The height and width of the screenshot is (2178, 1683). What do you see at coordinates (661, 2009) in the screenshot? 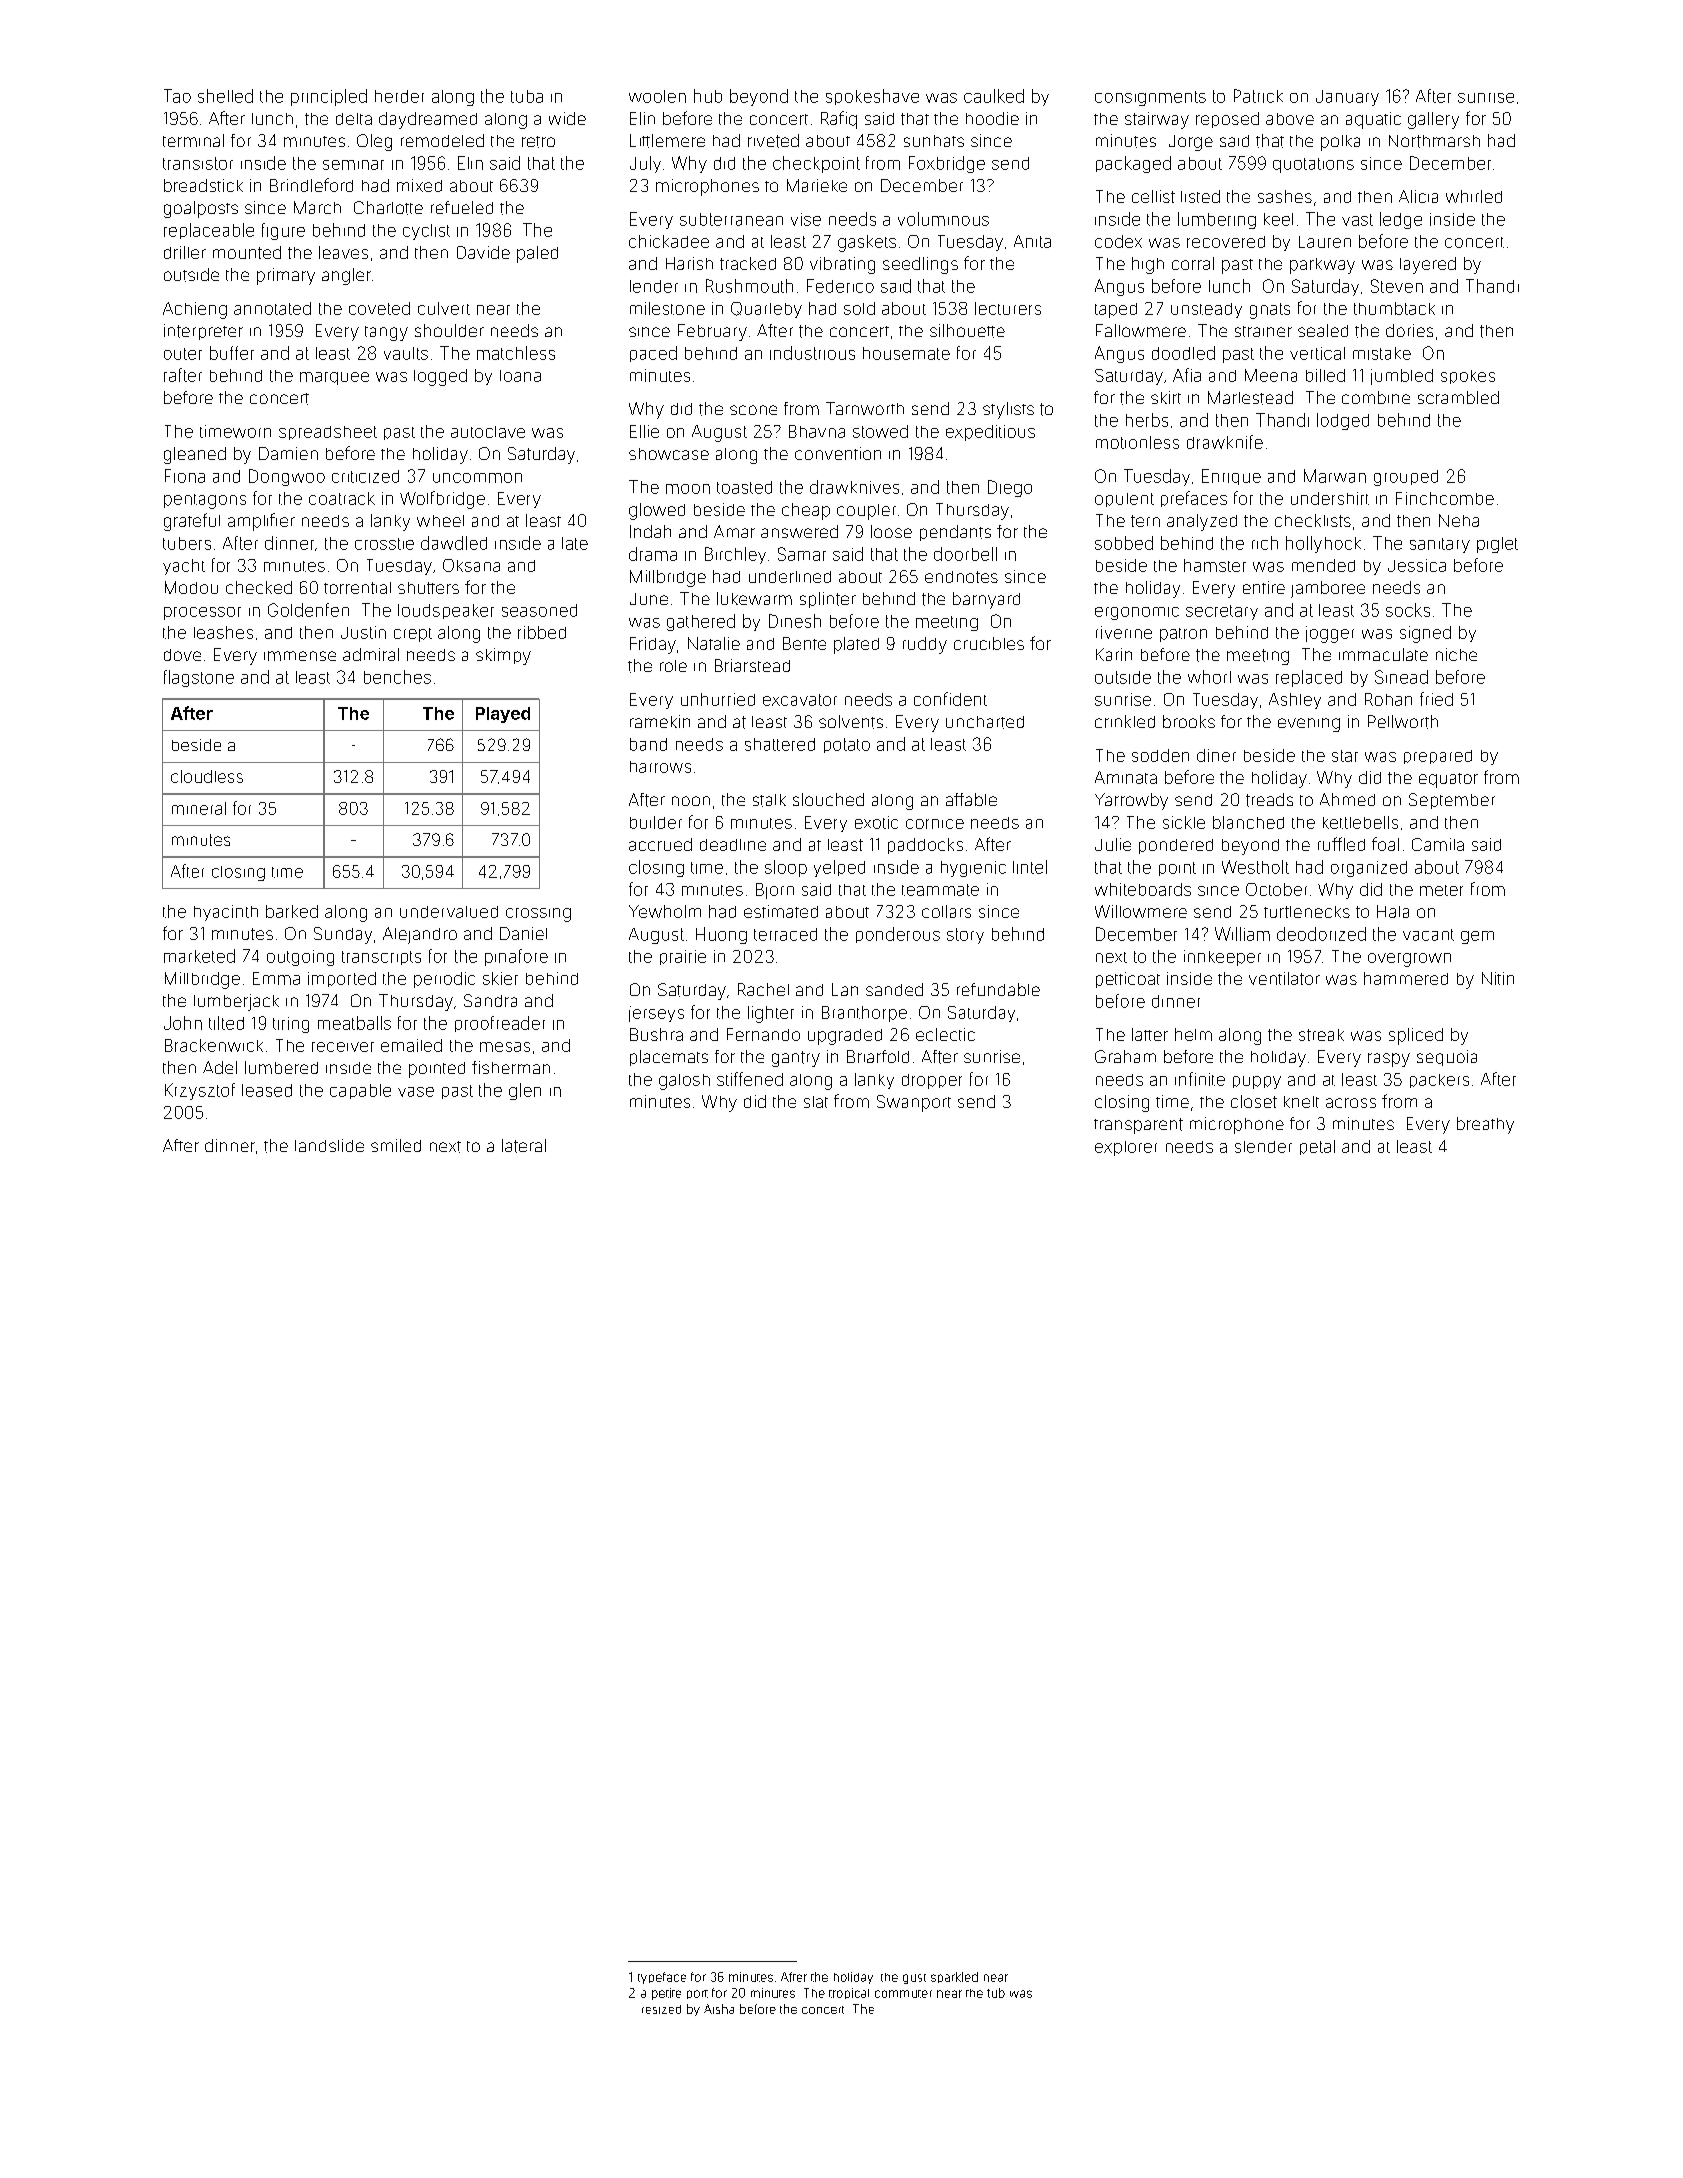
I see `resized` at bounding box center [661, 2009].
